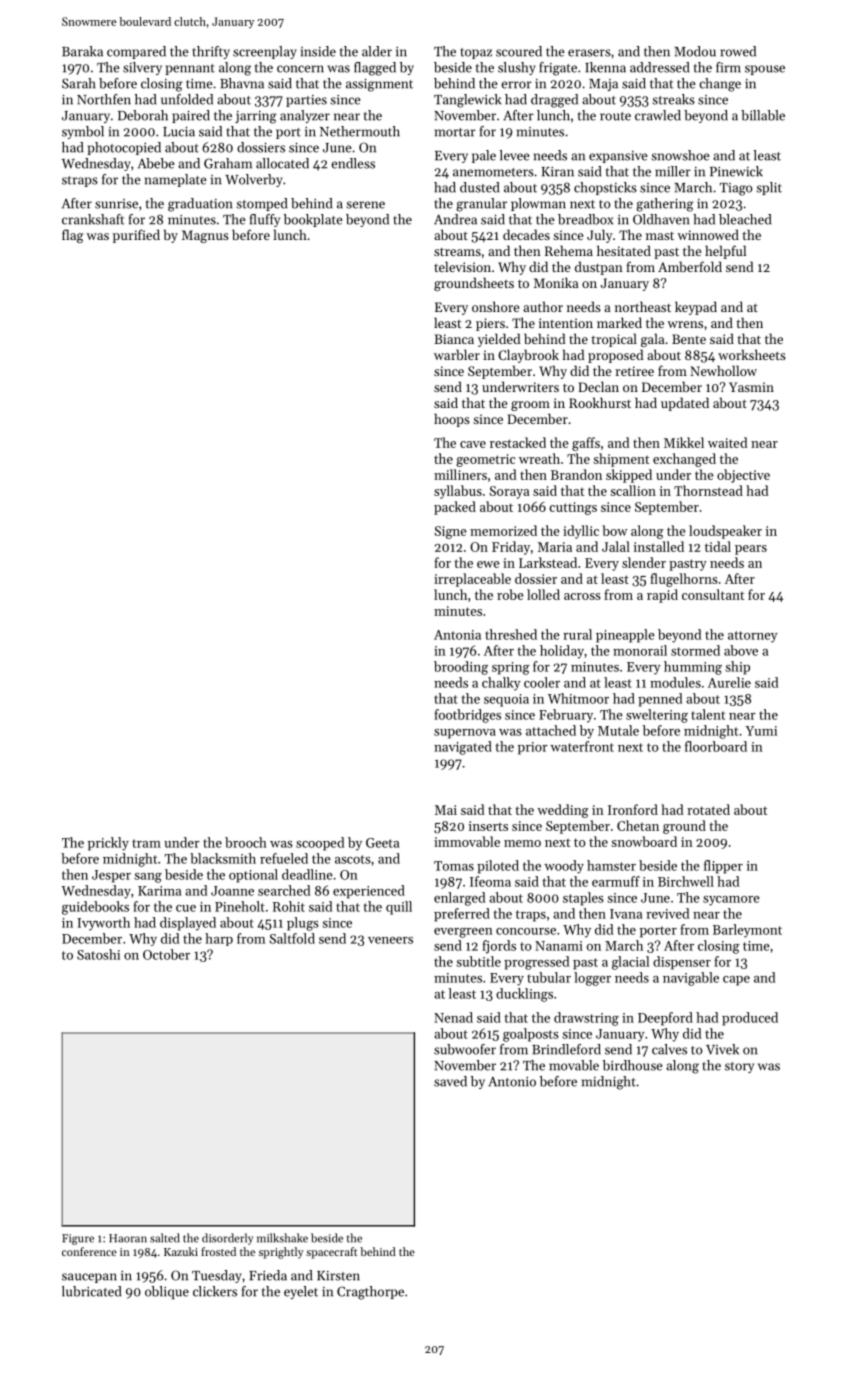 The width and height of the document is (849, 1400). Describe the element at coordinates (605, 67) in the document. I see `Ikenna` at that location.
